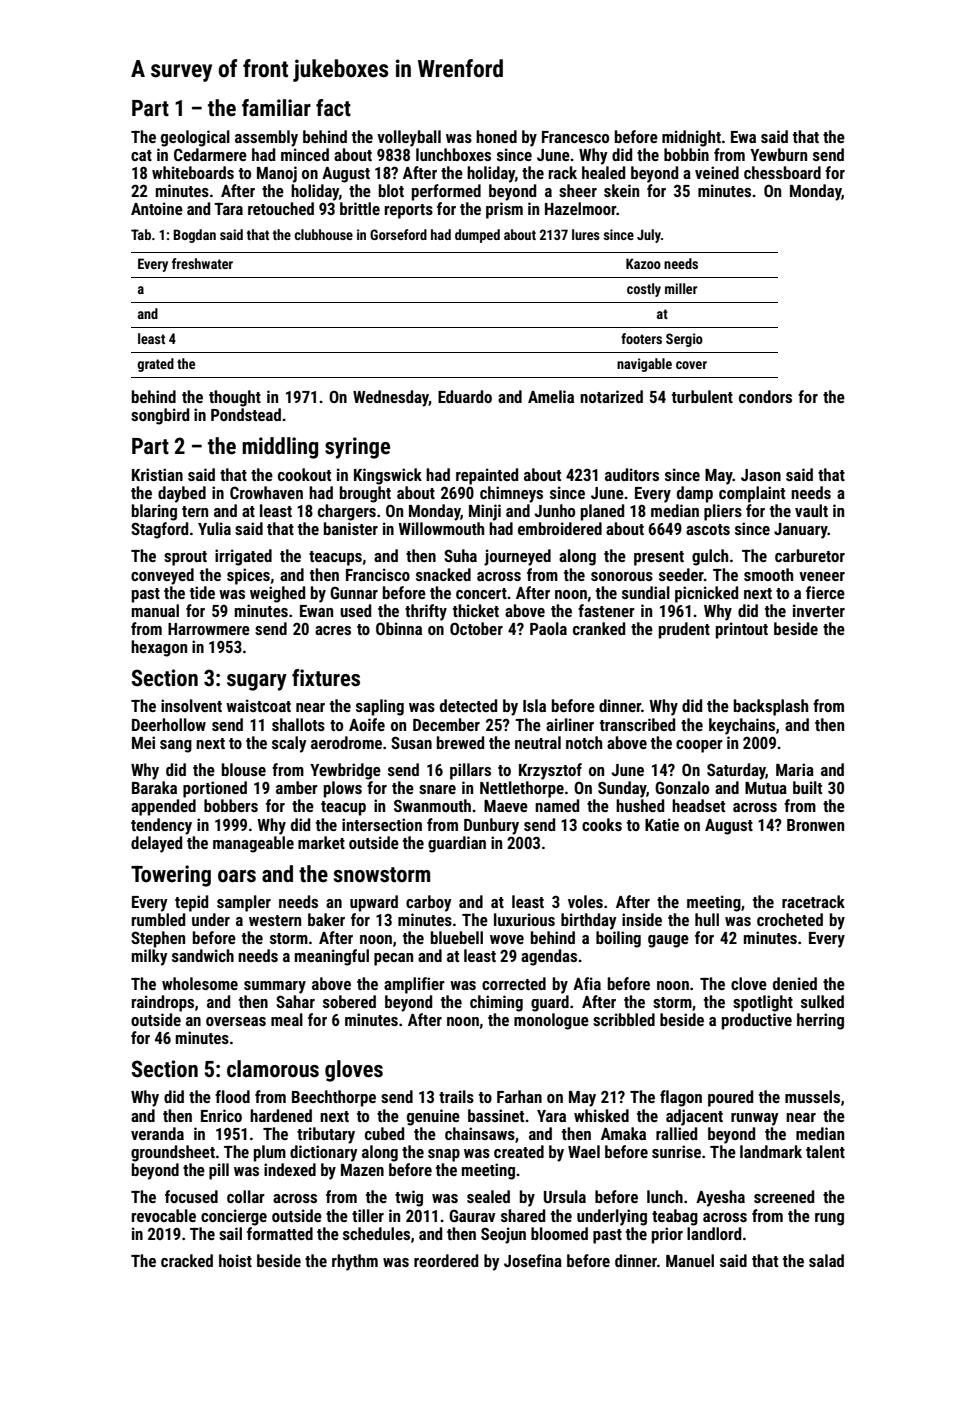 The width and height of the screenshot is (976, 1413). What do you see at coordinates (414, 985) in the screenshot?
I see `amplifier` at bounding box center [414, 985].
